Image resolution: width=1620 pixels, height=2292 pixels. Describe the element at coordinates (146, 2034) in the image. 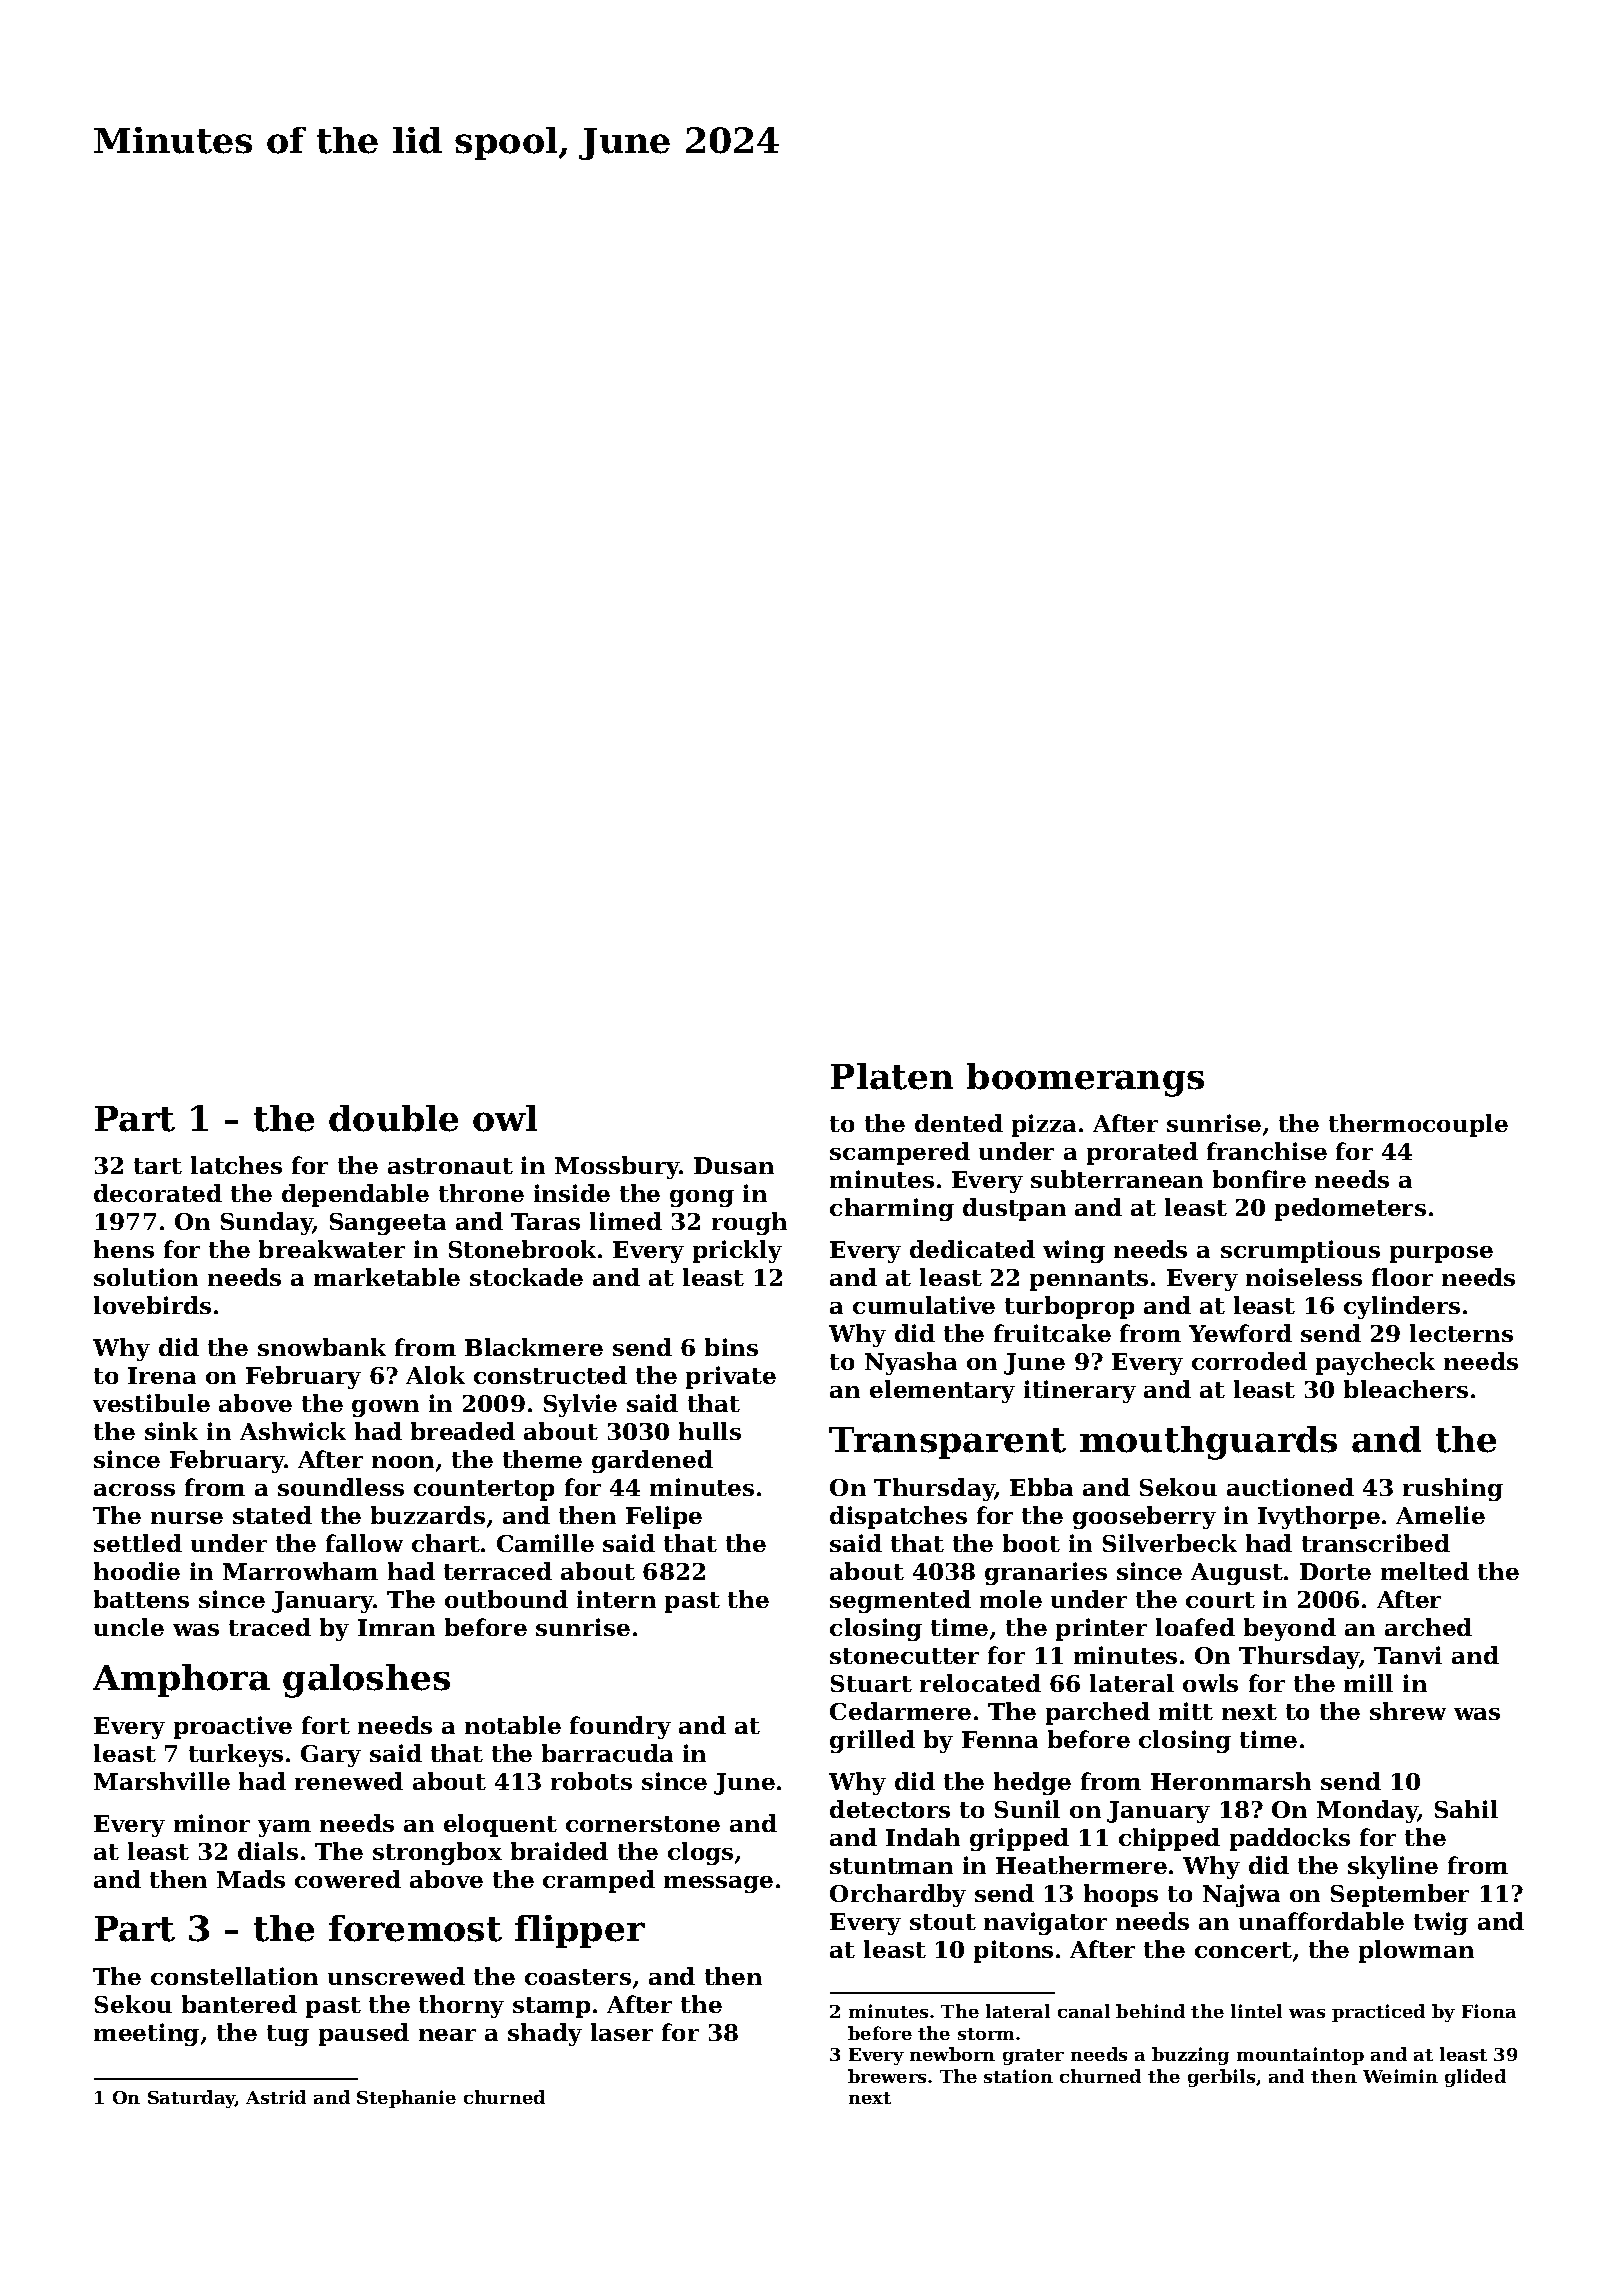

I see `meeting` at that location.
